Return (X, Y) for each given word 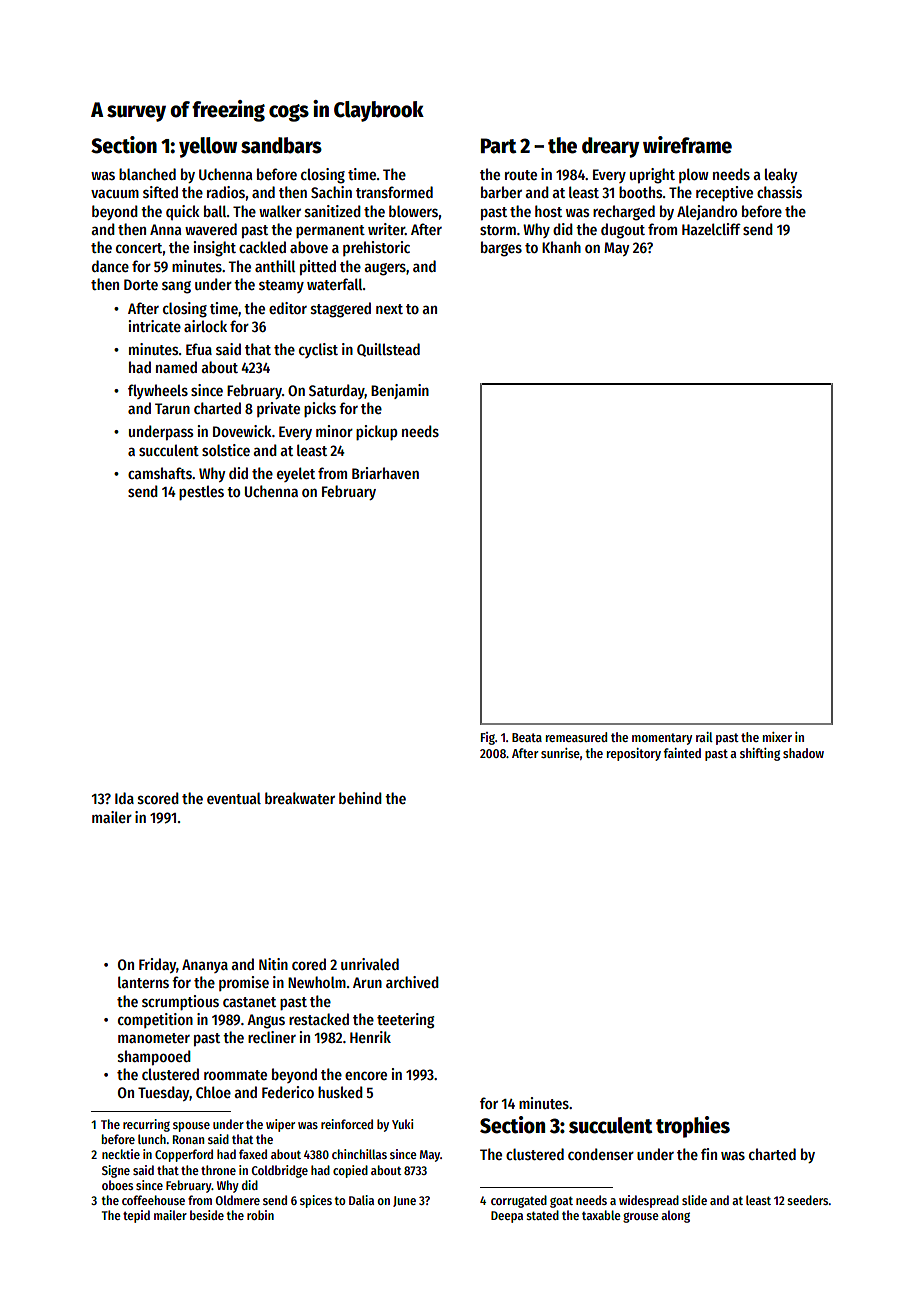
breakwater (300, 798)
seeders (808, 1200)
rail (704, 737)
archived (412, 982)
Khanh (561, 247)
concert (139, 248)
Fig (488, 738)
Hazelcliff (711, 229)
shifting (760, 754)
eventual (234, 798)
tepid (136, 1216)
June (404, 1201)
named (176, 367)
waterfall (335, 284)
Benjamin (400, 391)
